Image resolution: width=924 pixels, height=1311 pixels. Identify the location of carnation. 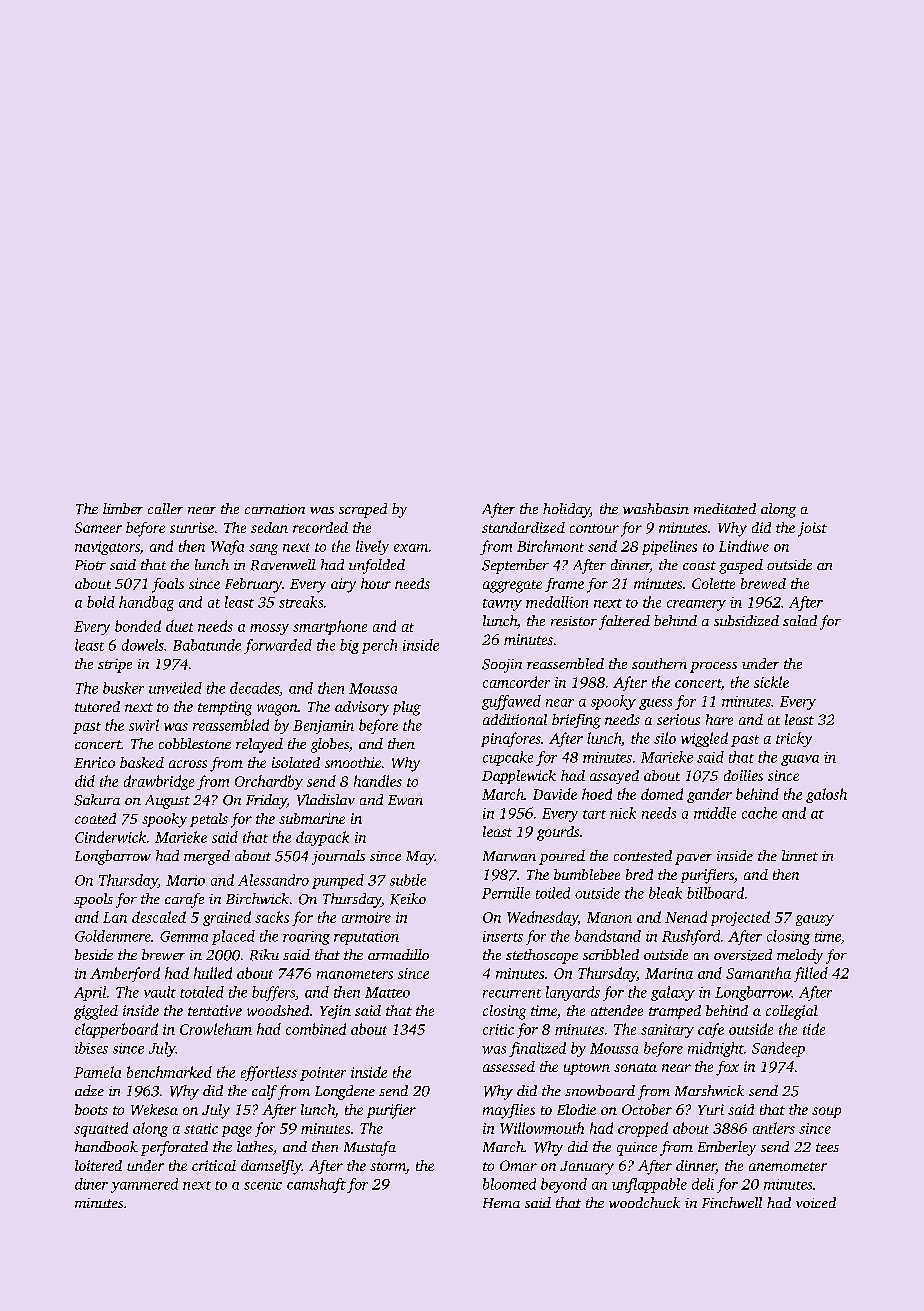
(275, 509).
